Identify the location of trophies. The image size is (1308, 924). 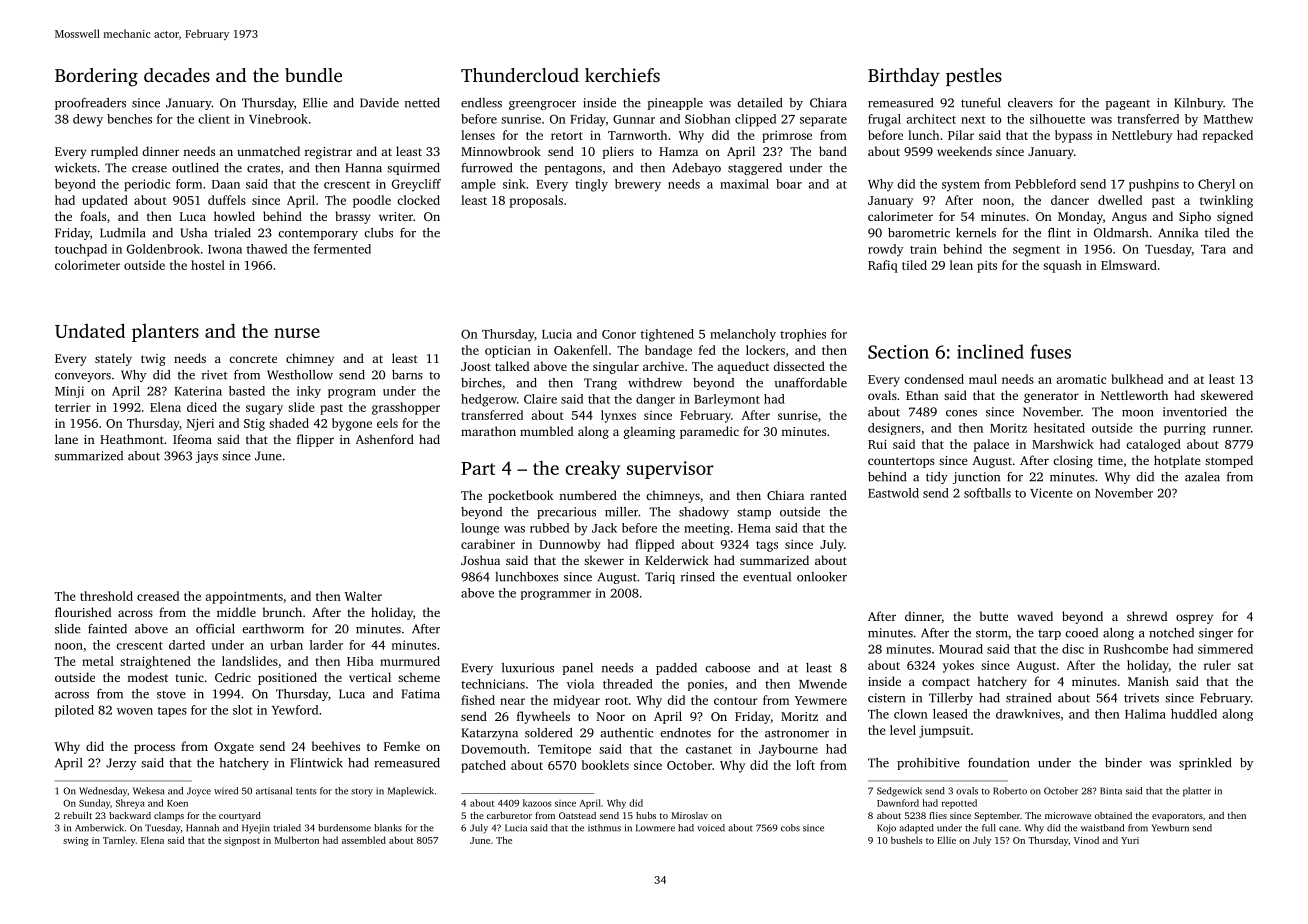
(803, 335).
